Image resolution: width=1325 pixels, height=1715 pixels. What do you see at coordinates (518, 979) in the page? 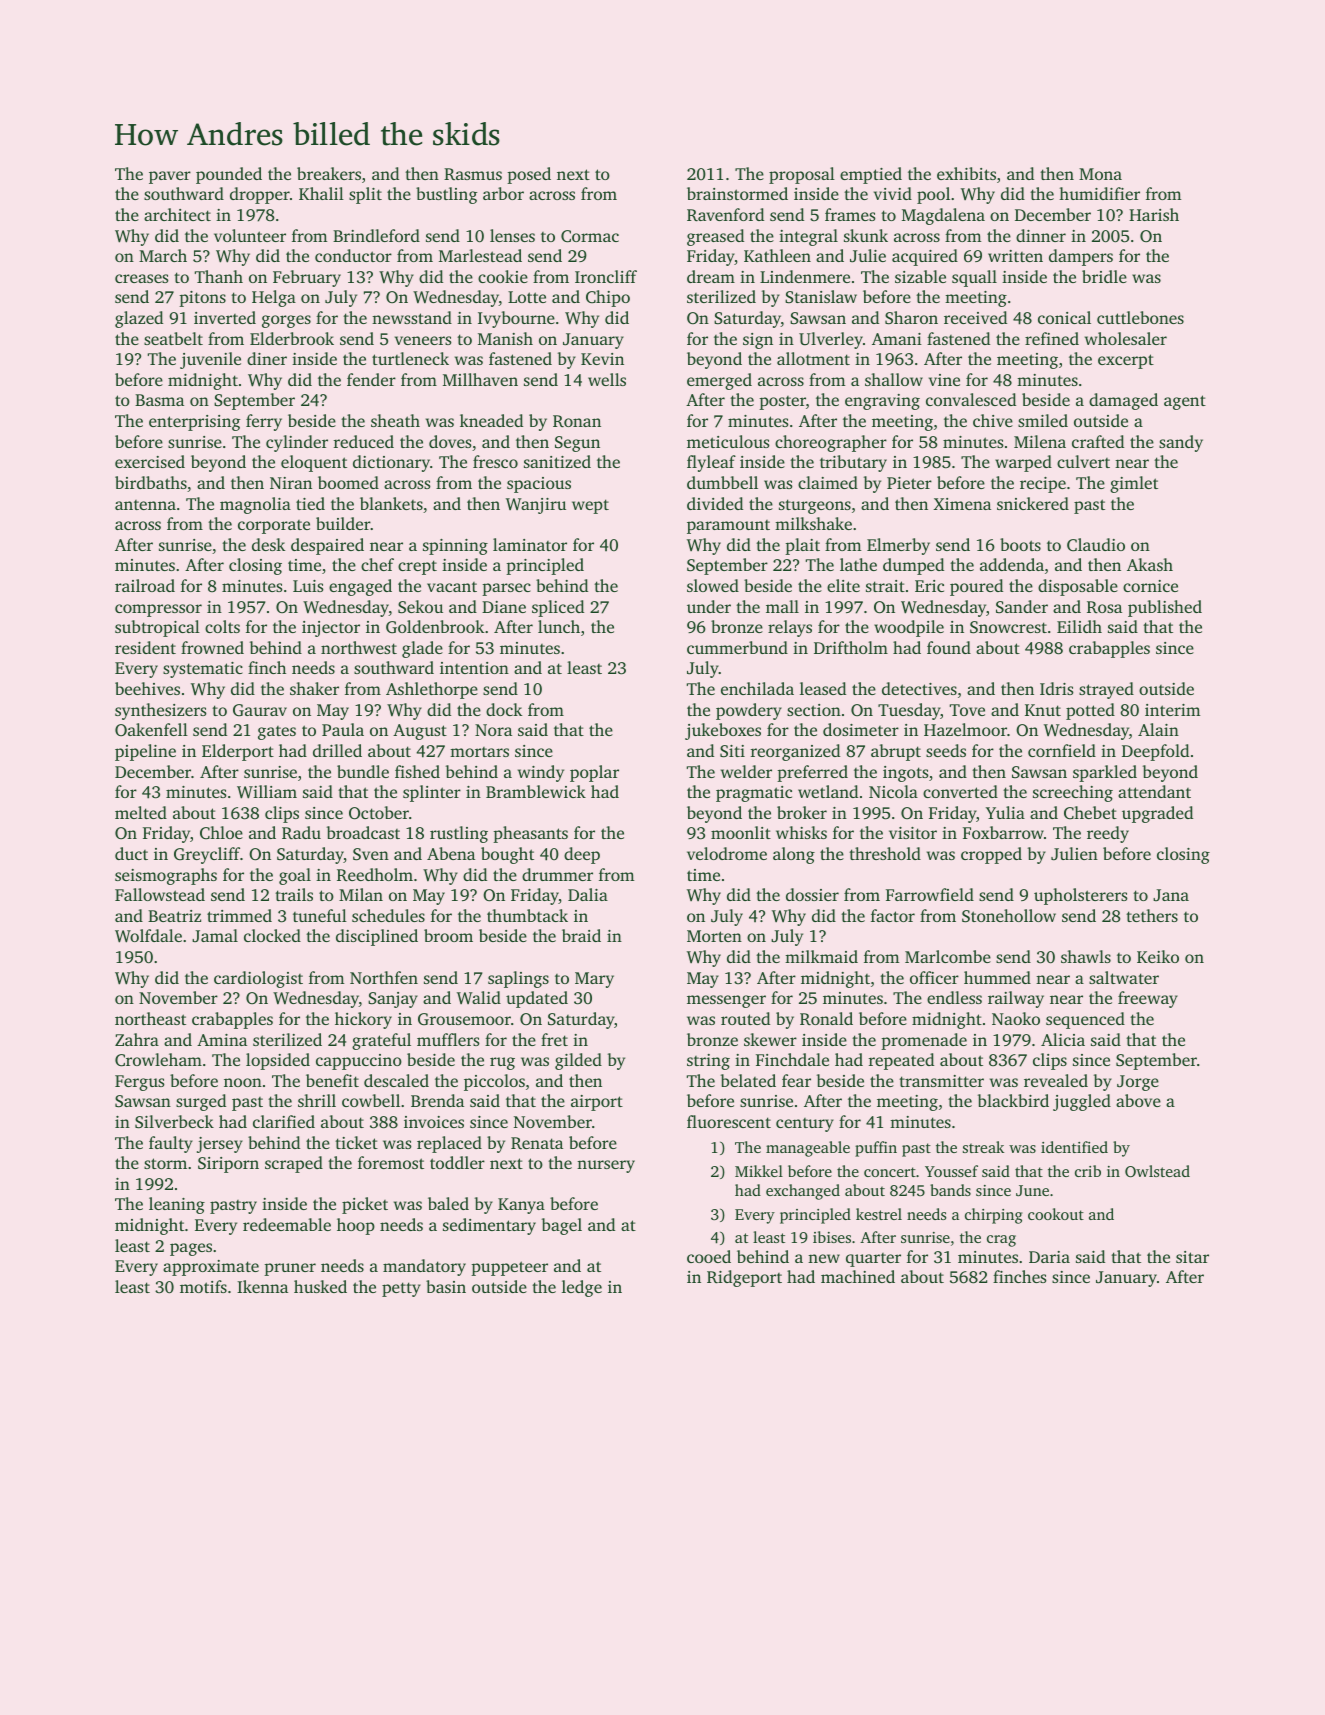
I see `saplings` at bounding box center [518, 979].
